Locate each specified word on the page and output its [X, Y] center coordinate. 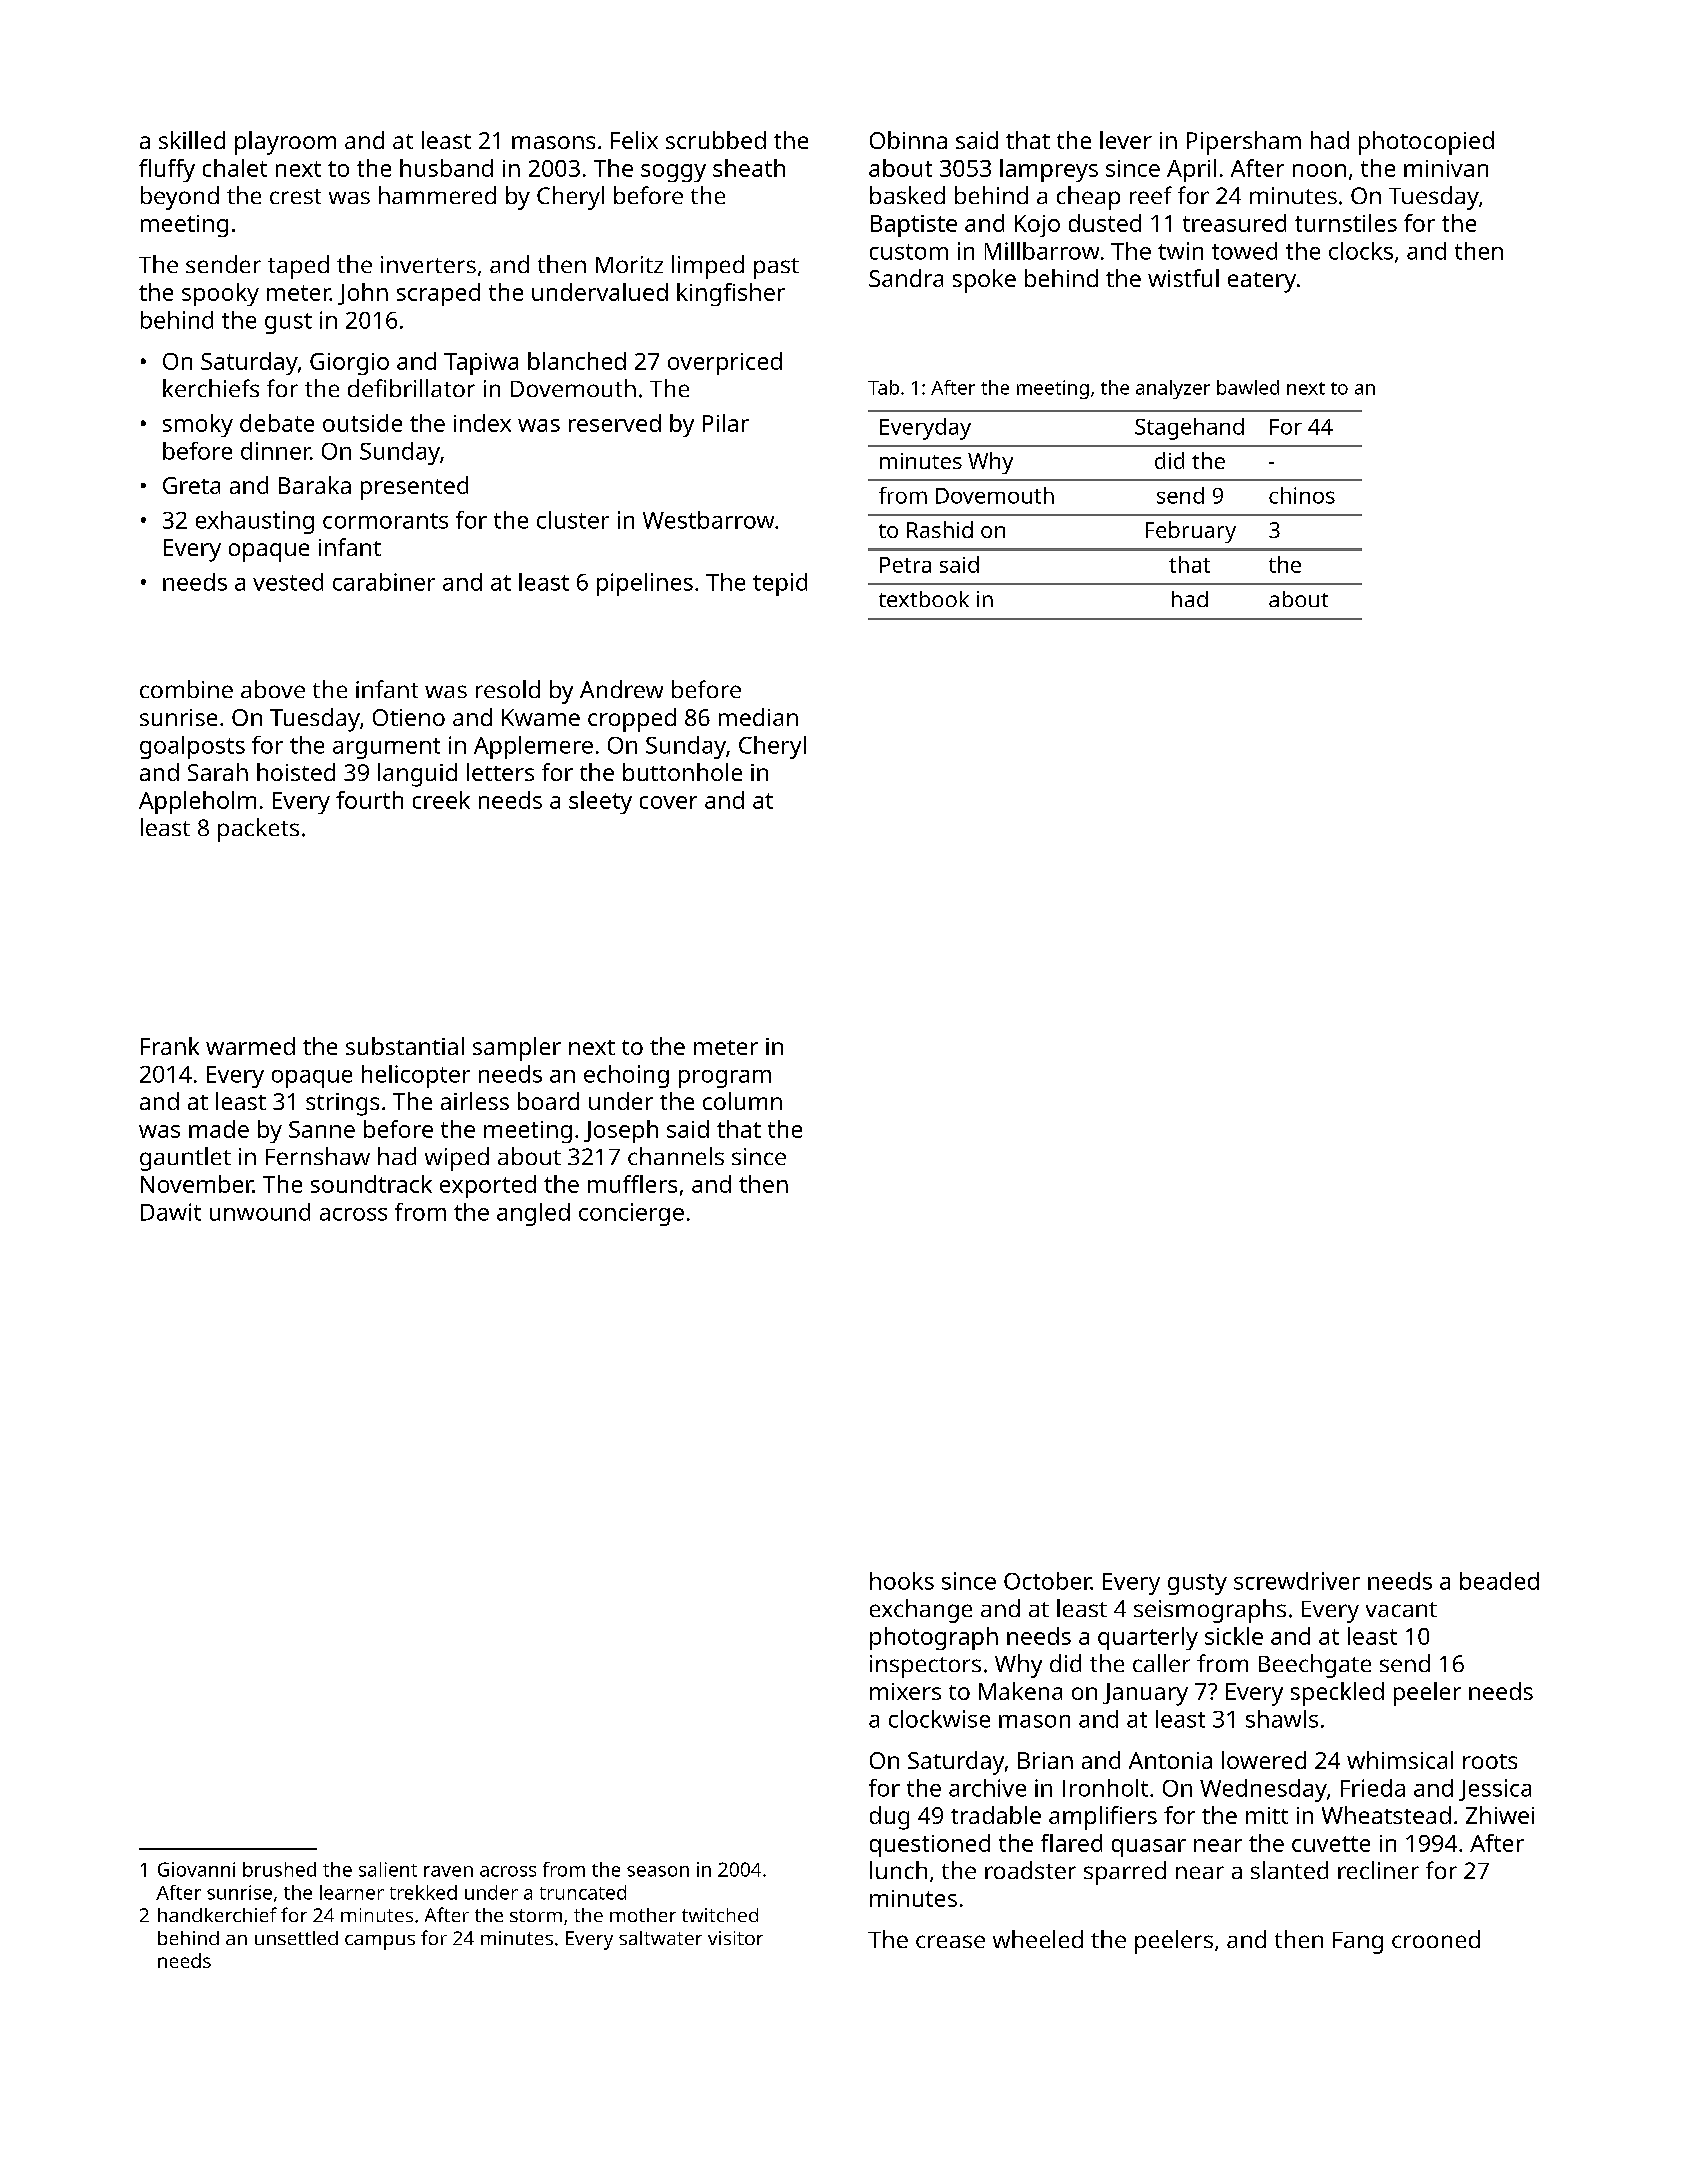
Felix [634, 140]
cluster [573, 520]
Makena [1020, 1691]
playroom [285, 143]
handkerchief [217, 1914]
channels [676, 1156]
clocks [1361, 251]
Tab [883, 387]
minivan [1446, 168]
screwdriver [1297, 1581]
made [219, 1129]
